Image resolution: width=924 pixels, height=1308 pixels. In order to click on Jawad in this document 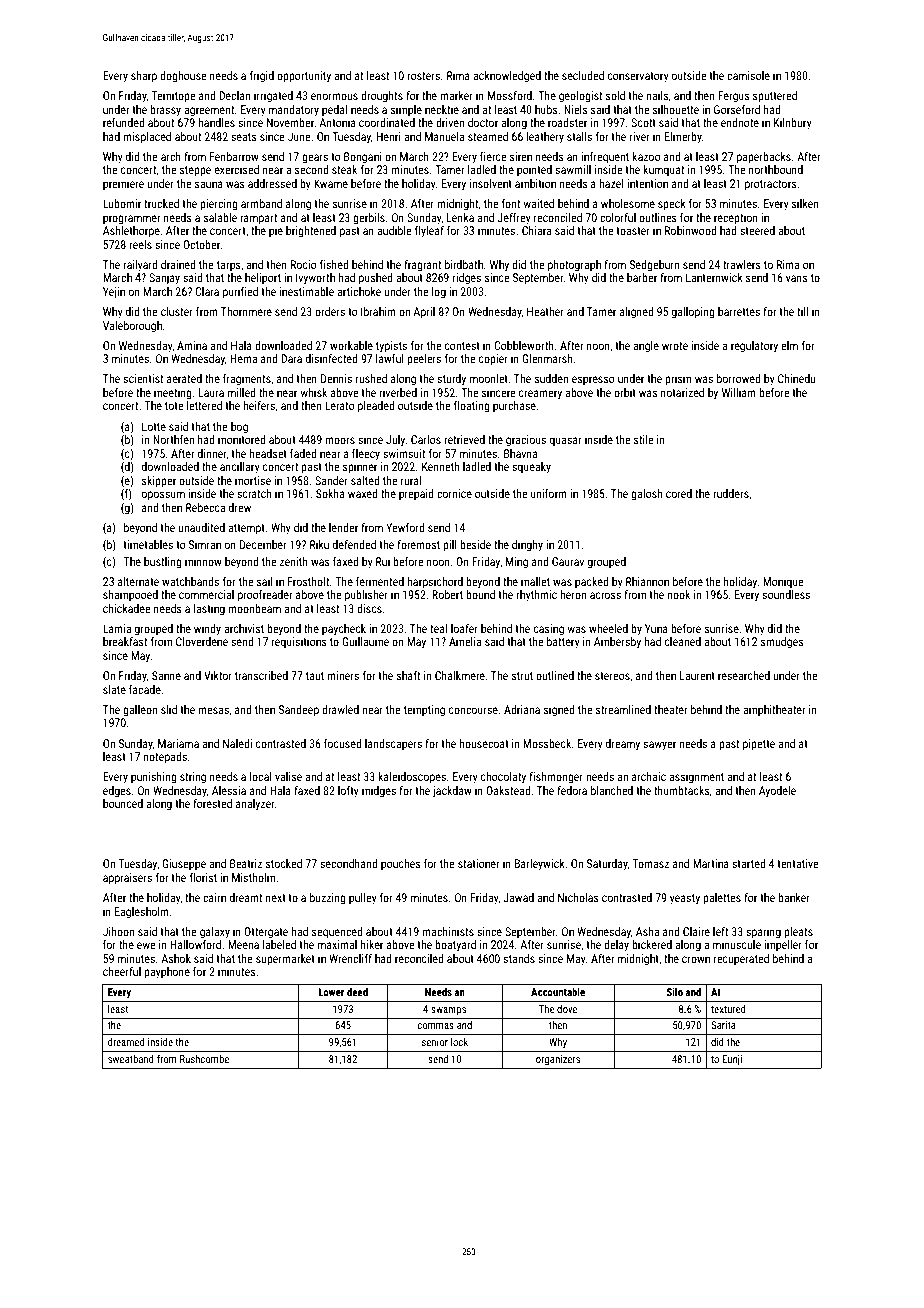, I will do `click(518, 897)`.
